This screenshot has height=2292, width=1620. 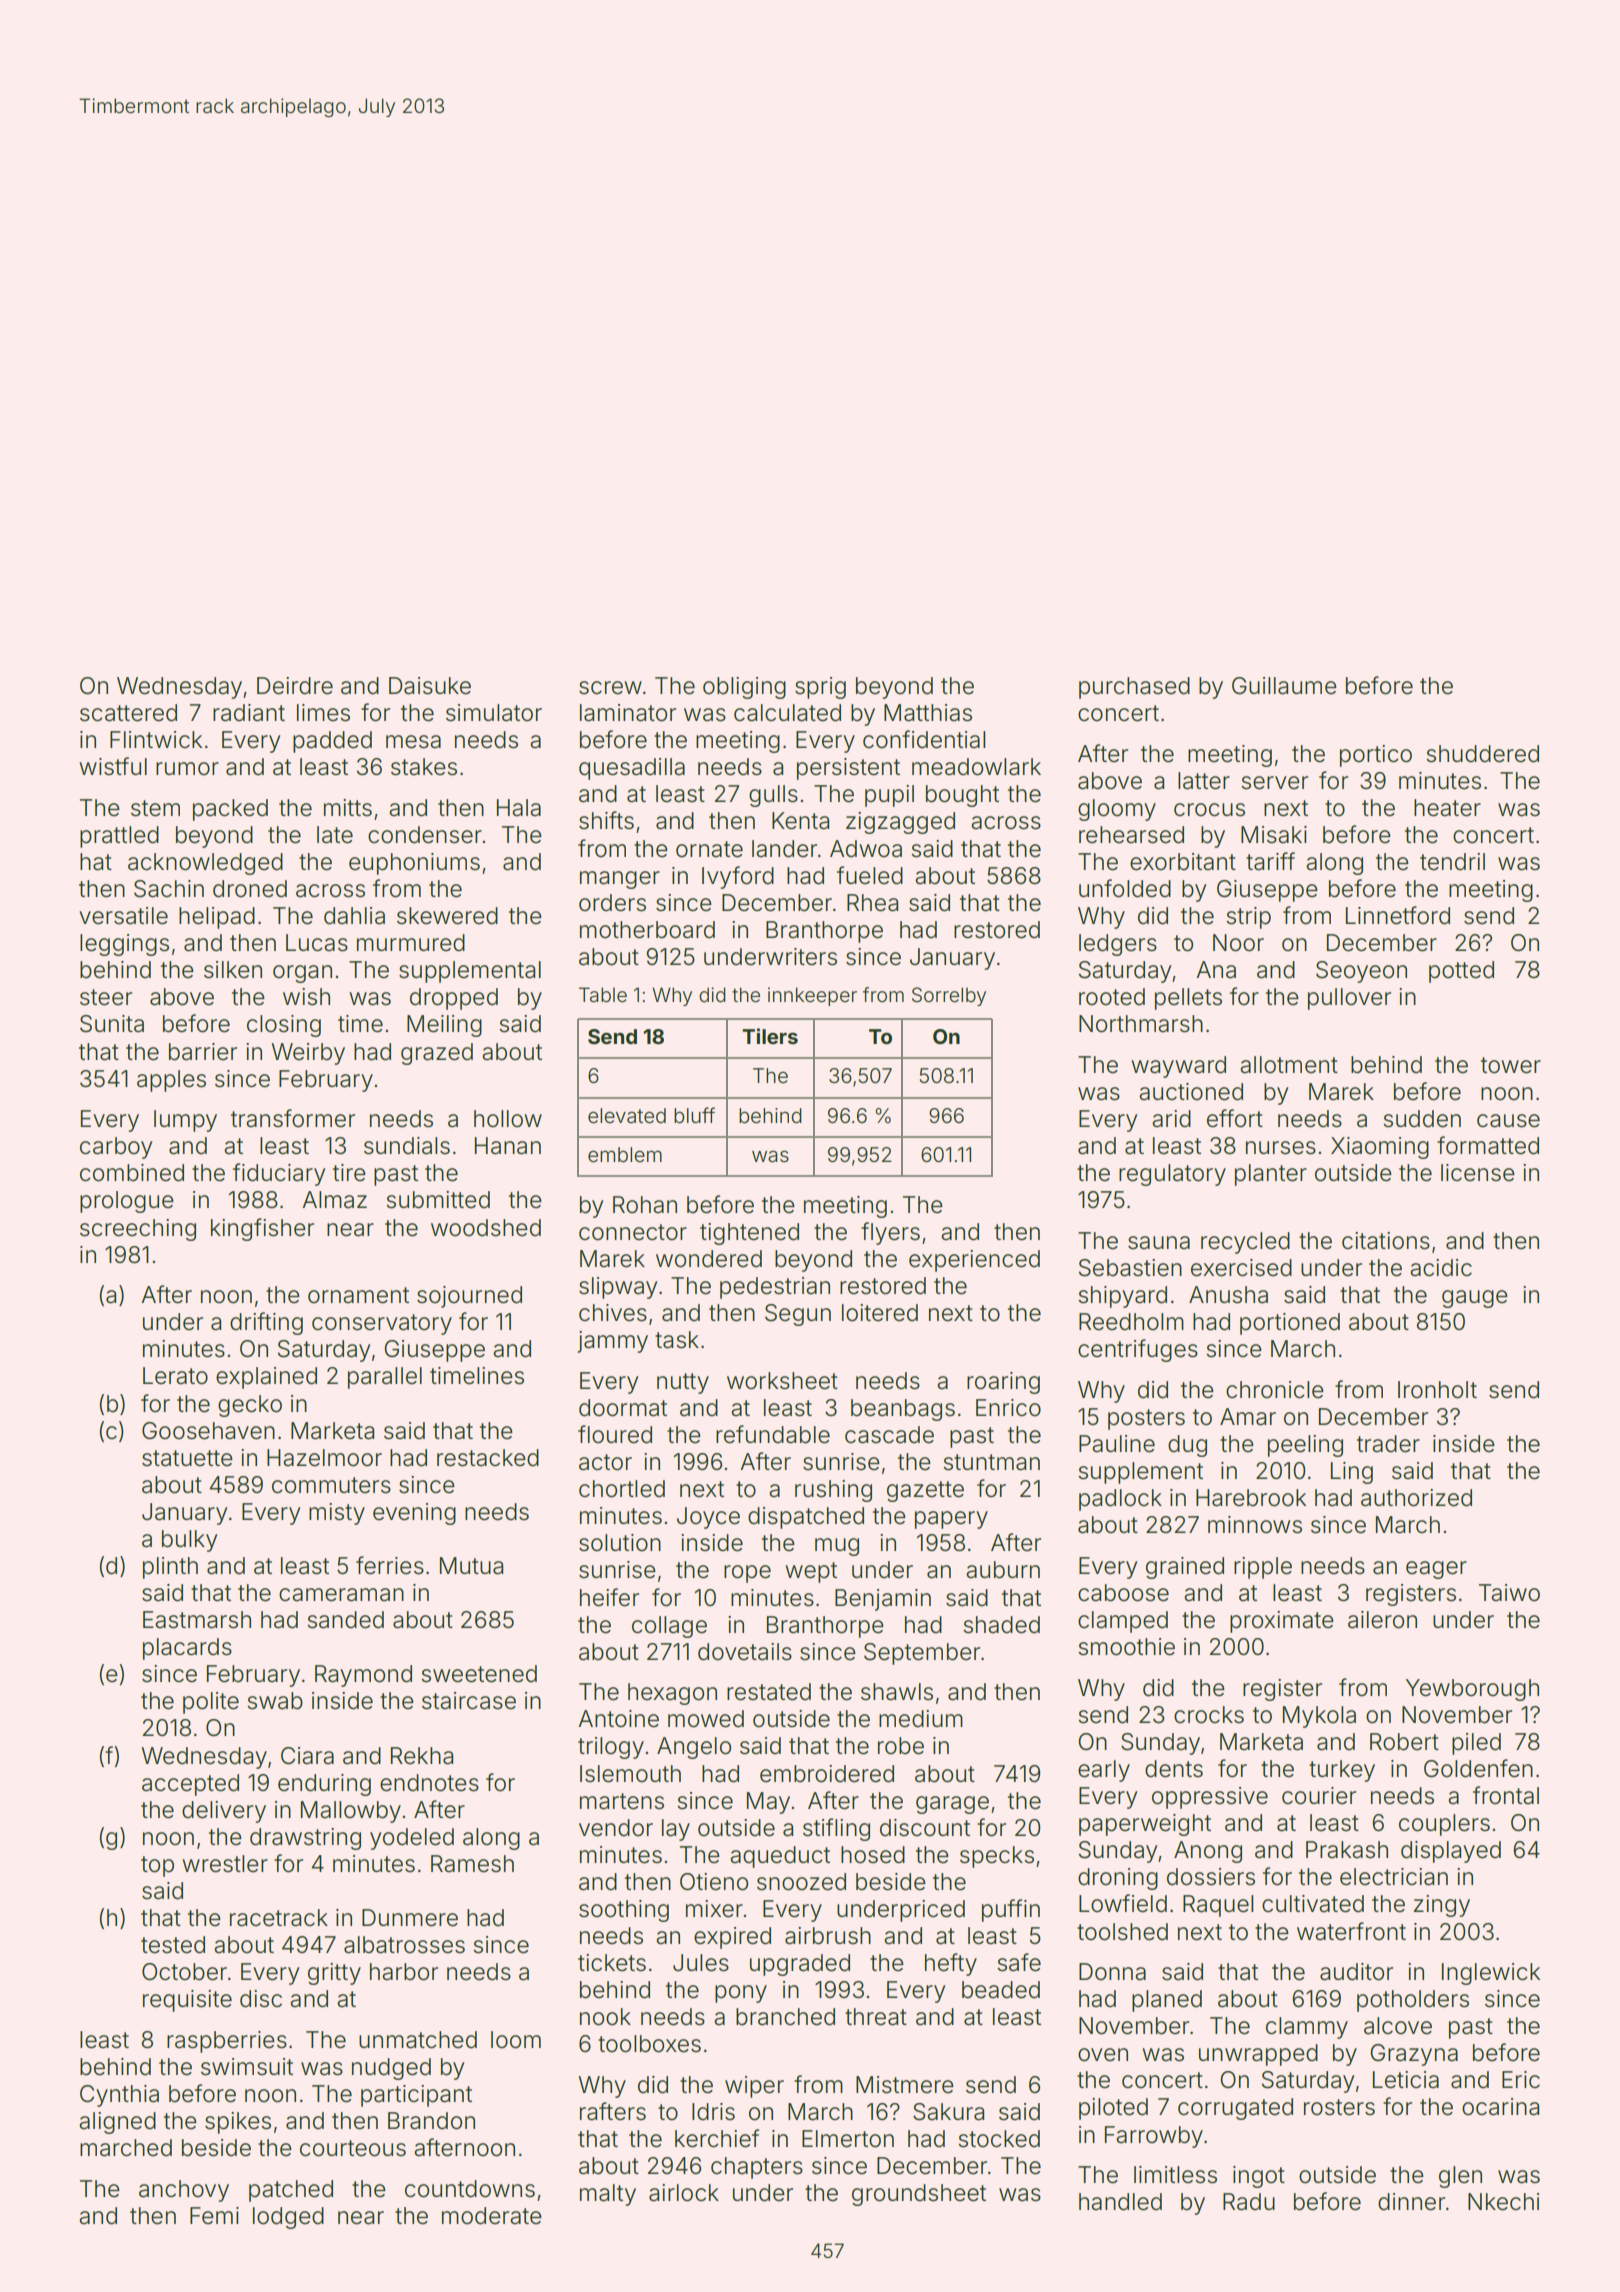 I want to click on Tilers, so click(x=770, y=1036).
